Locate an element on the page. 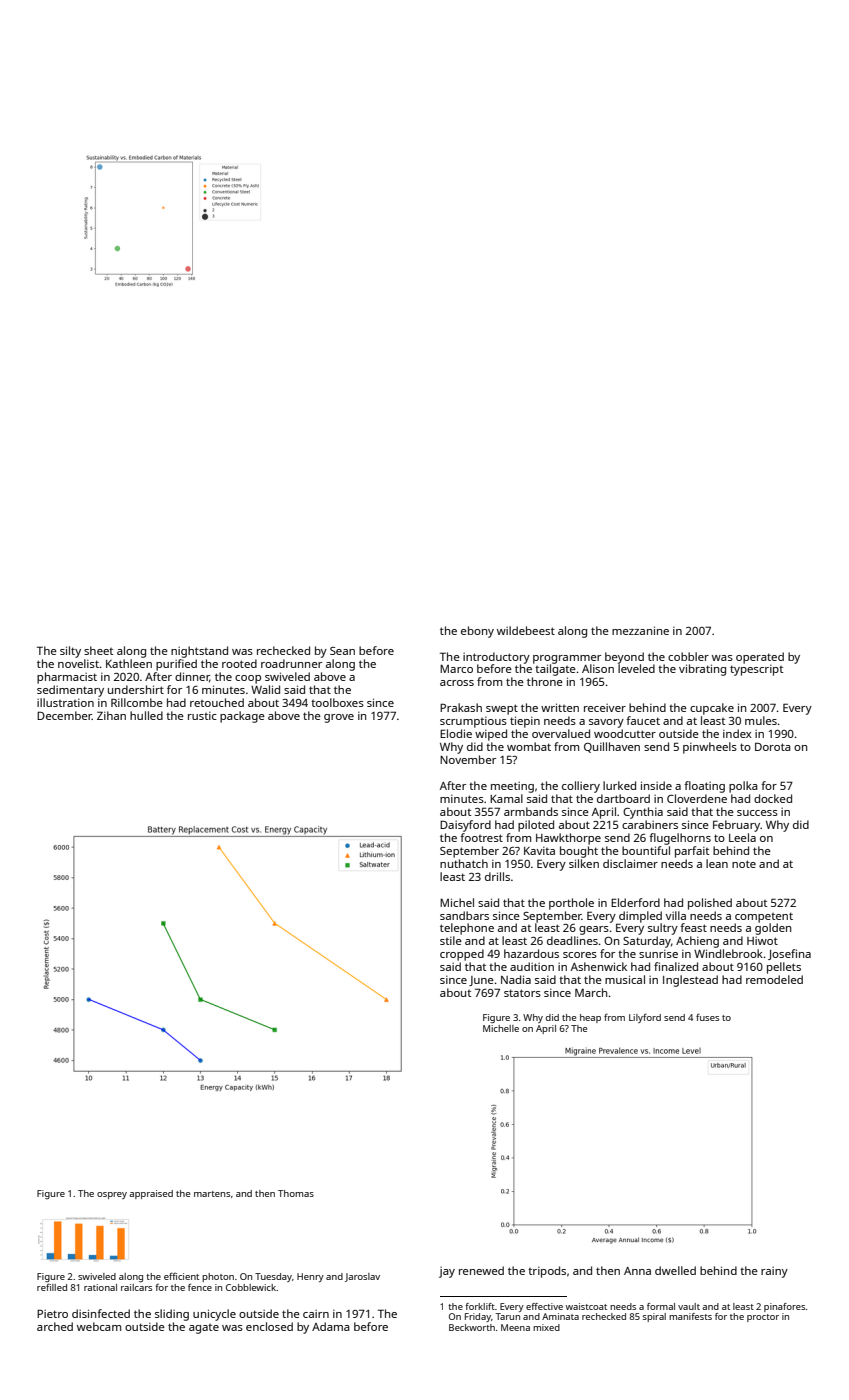 This page has height=1400, width=849. osprey is located at coordinates (112, 1195).
